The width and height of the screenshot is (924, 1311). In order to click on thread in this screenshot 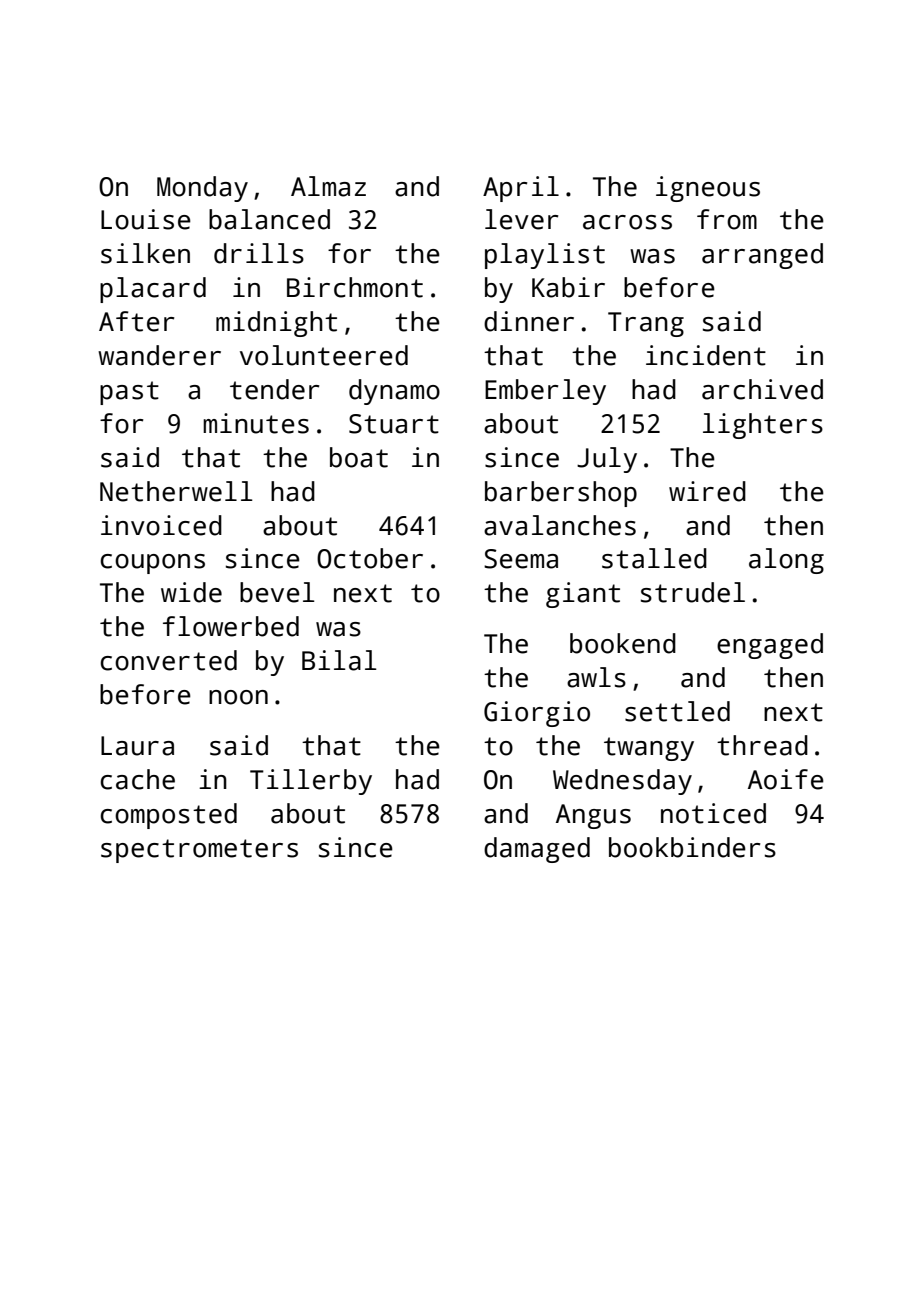, I will do `click(762, 745)`.
